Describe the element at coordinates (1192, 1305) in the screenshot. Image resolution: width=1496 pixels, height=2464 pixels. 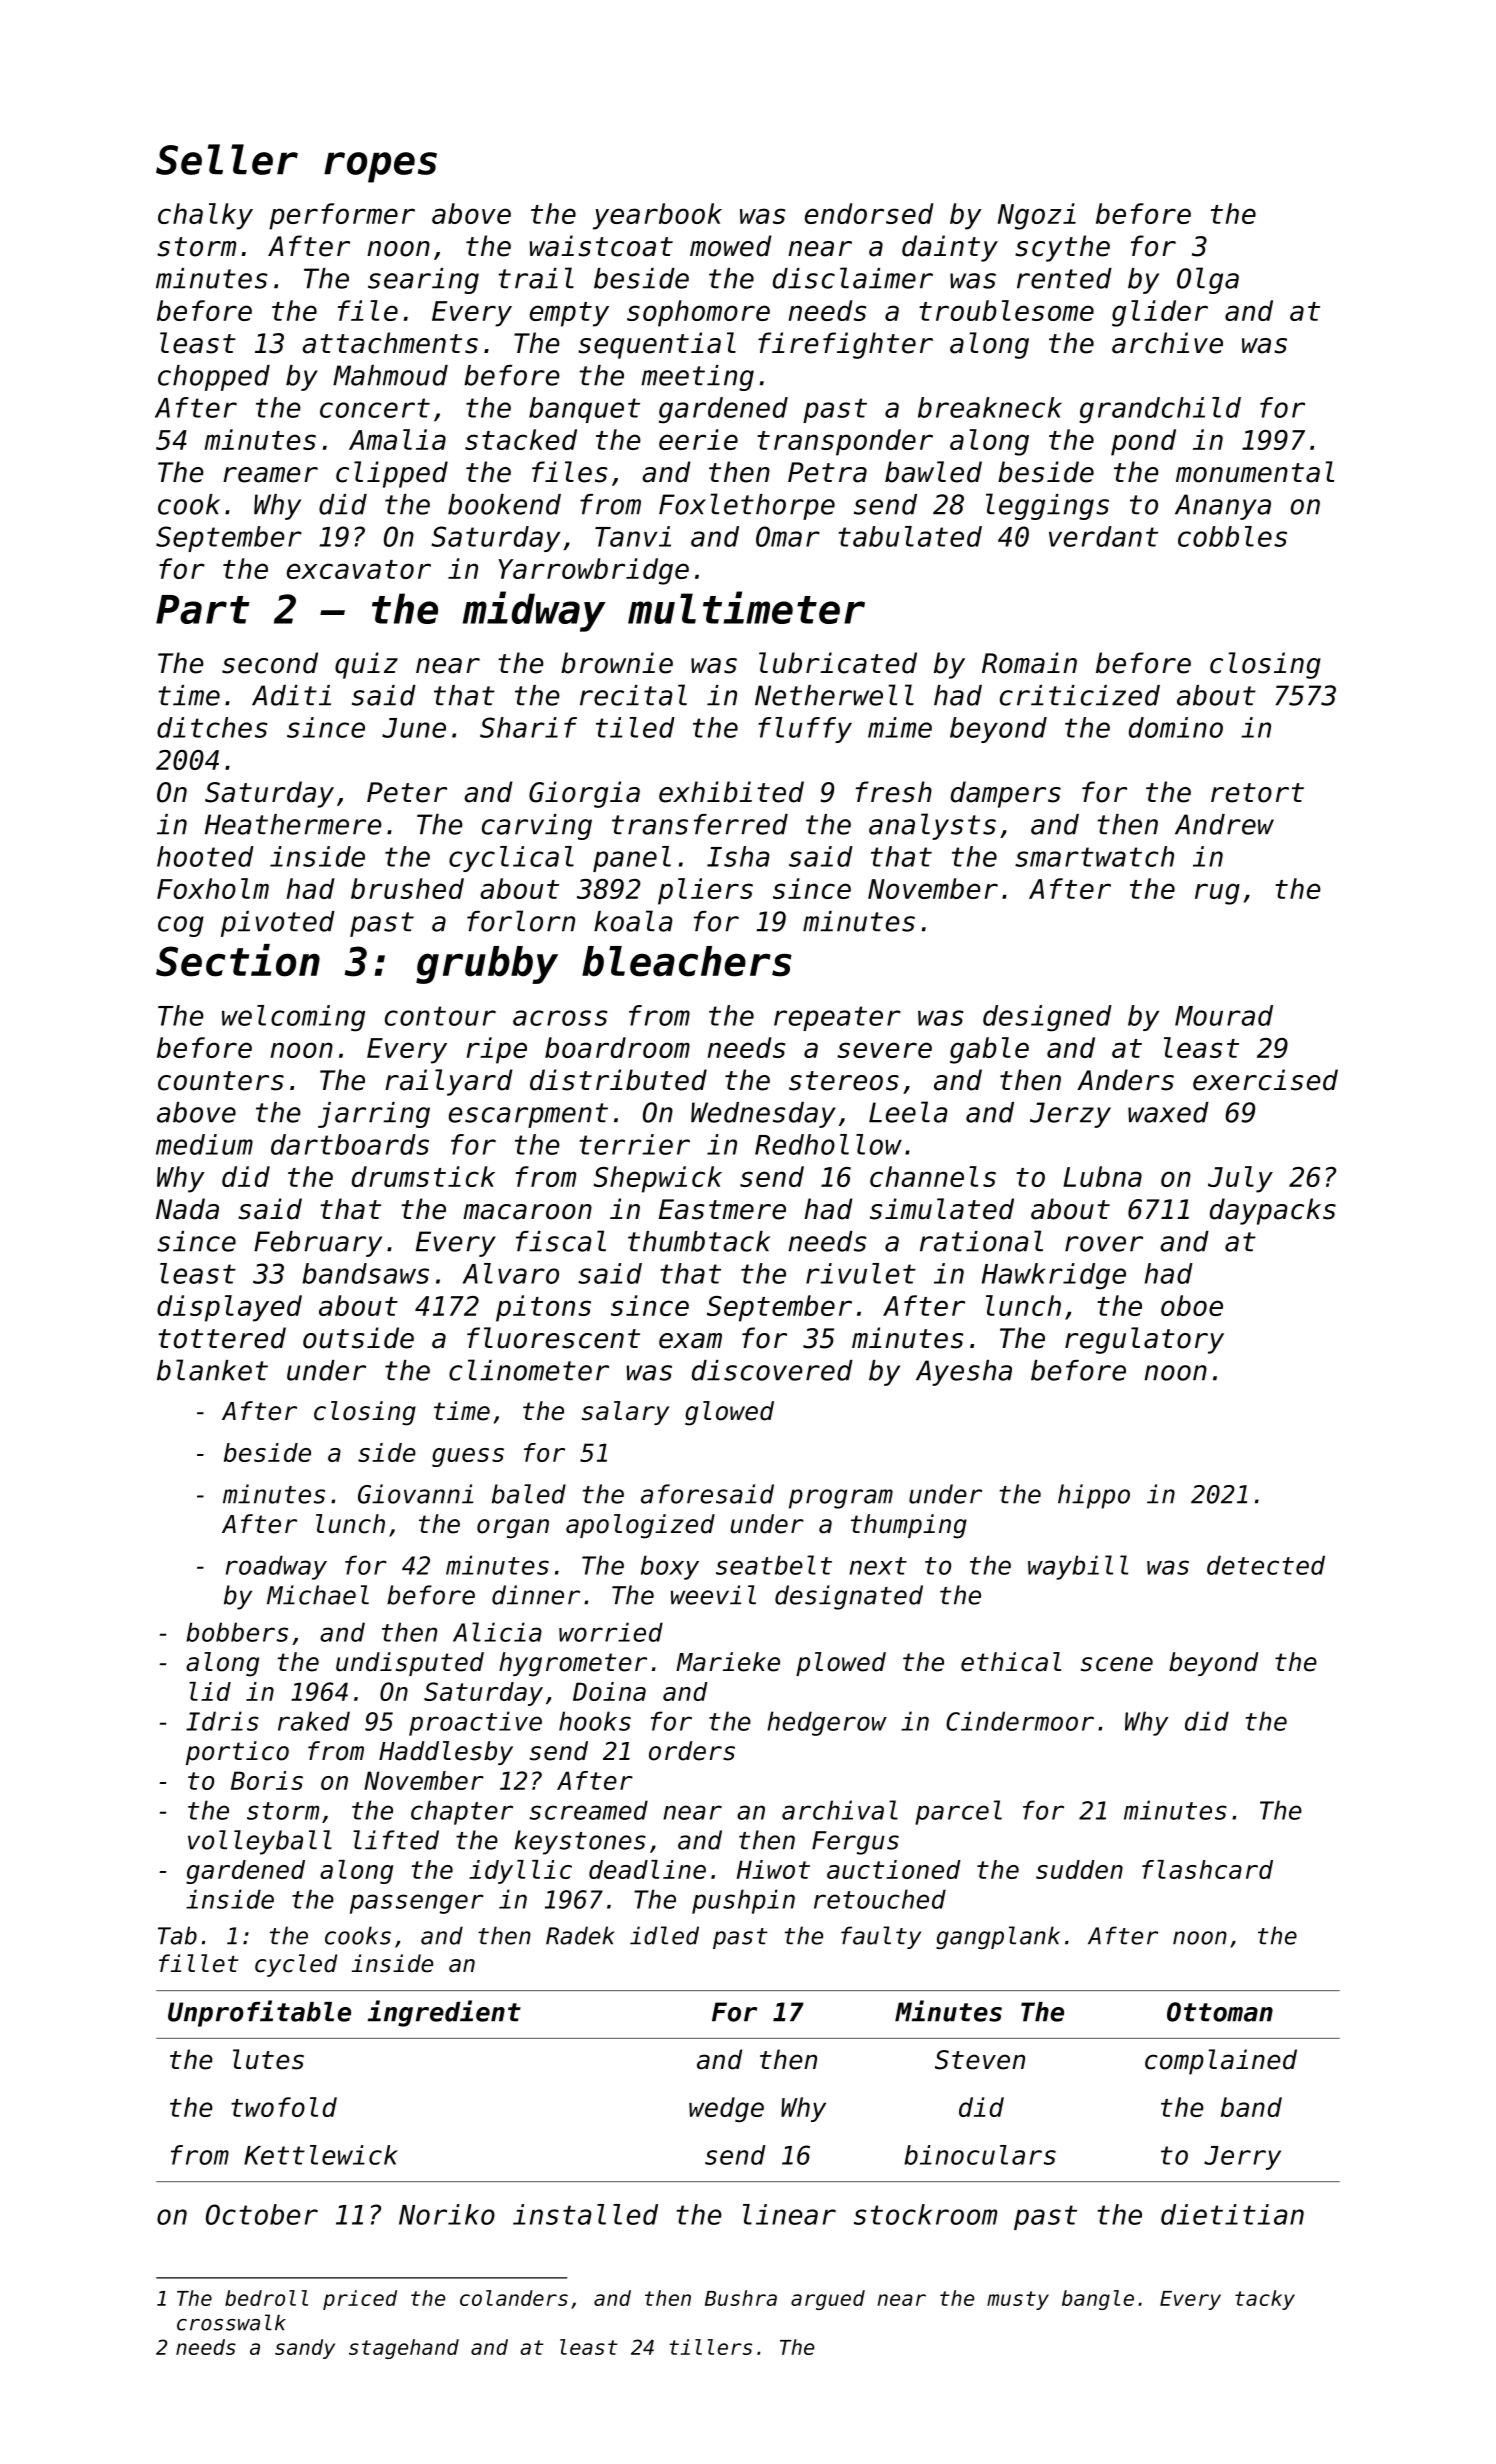
I see `oboe` at that location.
